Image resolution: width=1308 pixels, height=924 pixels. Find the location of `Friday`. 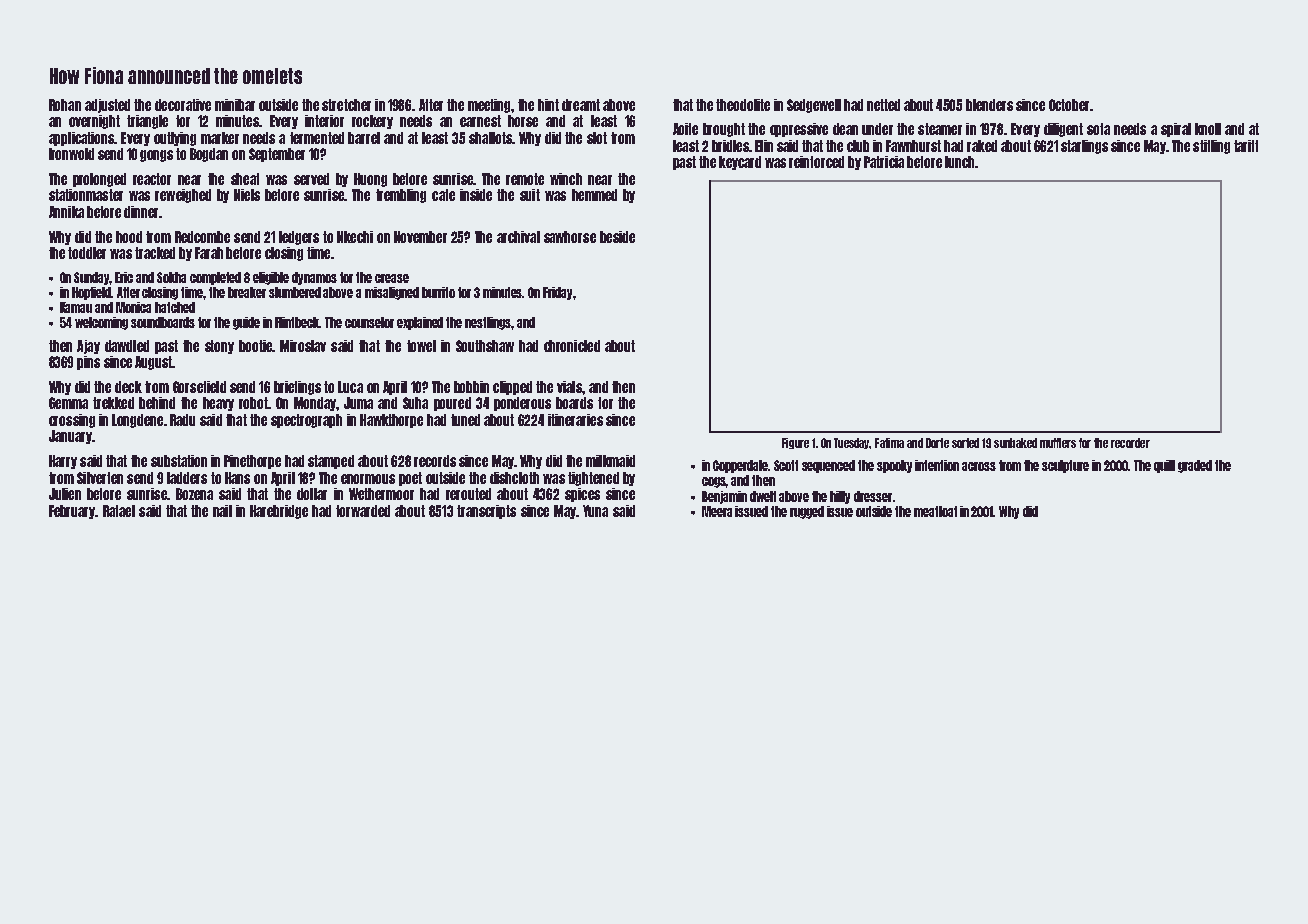

Friday is located at coordinates (557, 293).
